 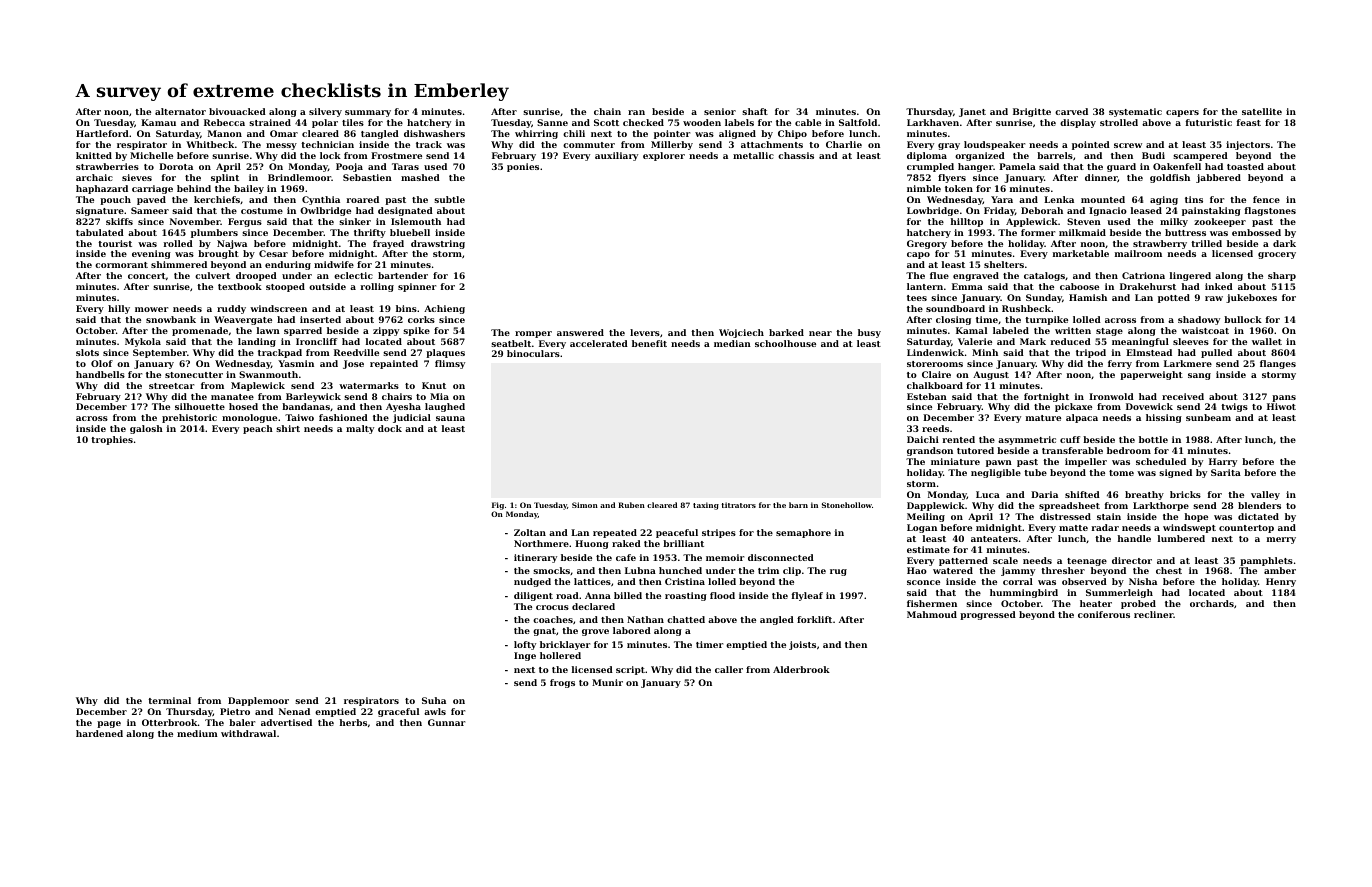 I want to click on orchards, so click(x=1212, y=603).
